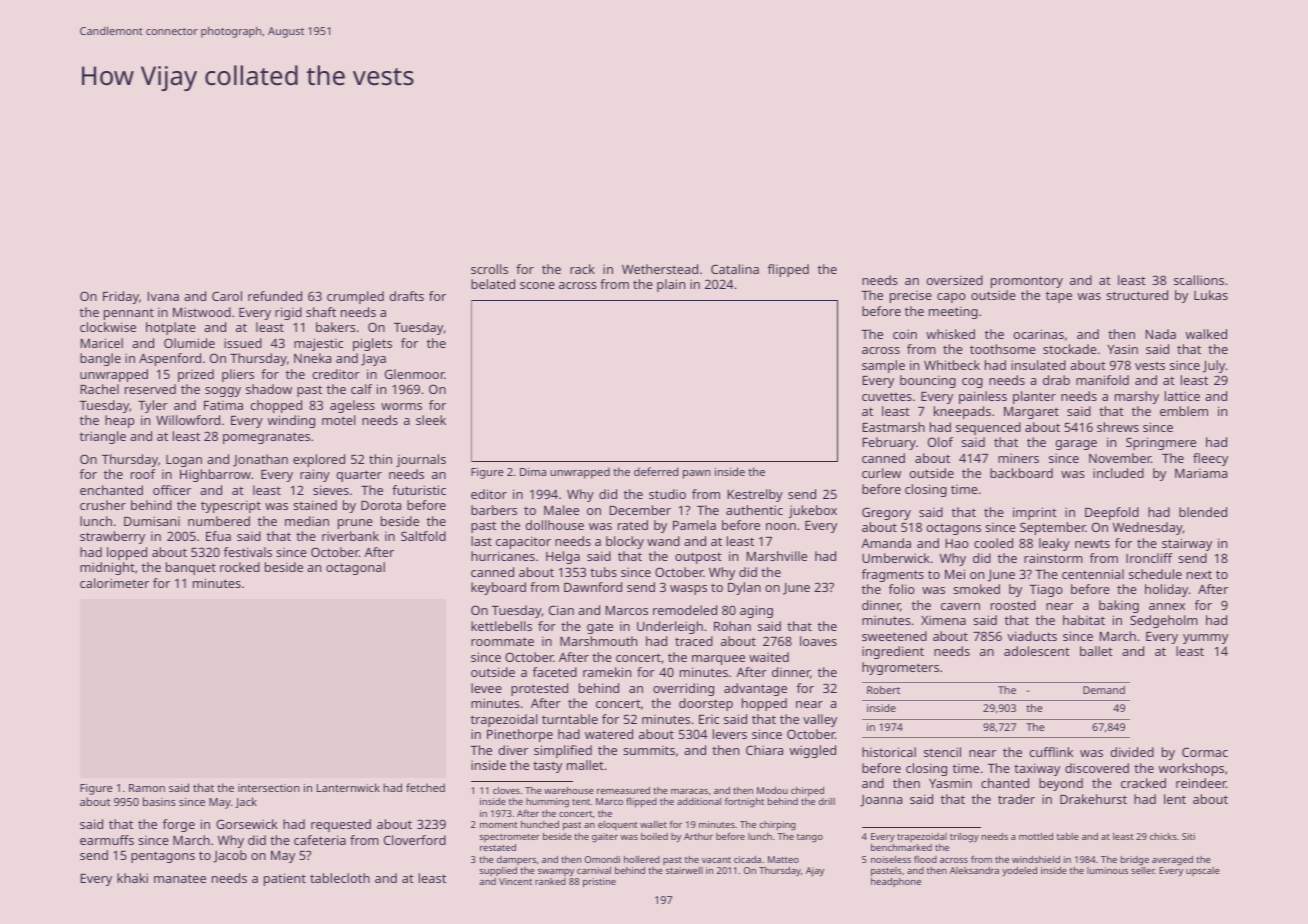 This screenshot has height=924, width=1308. What do you see at coordinates (331, 490) in the screenshot?
I see `sieves` at bounding box center [331, 490].
